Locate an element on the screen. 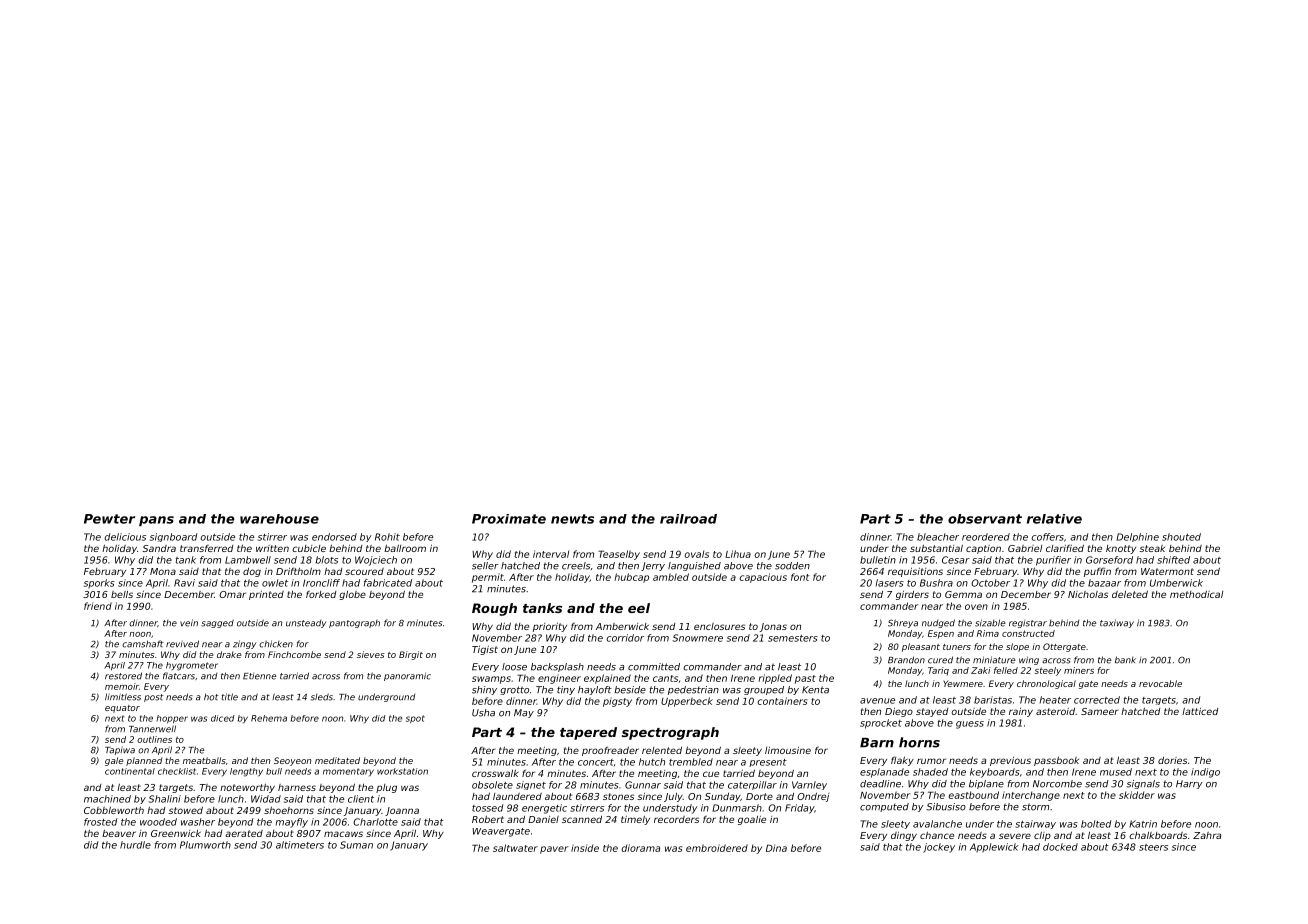  sagged is located at coordinates (217, 623).
